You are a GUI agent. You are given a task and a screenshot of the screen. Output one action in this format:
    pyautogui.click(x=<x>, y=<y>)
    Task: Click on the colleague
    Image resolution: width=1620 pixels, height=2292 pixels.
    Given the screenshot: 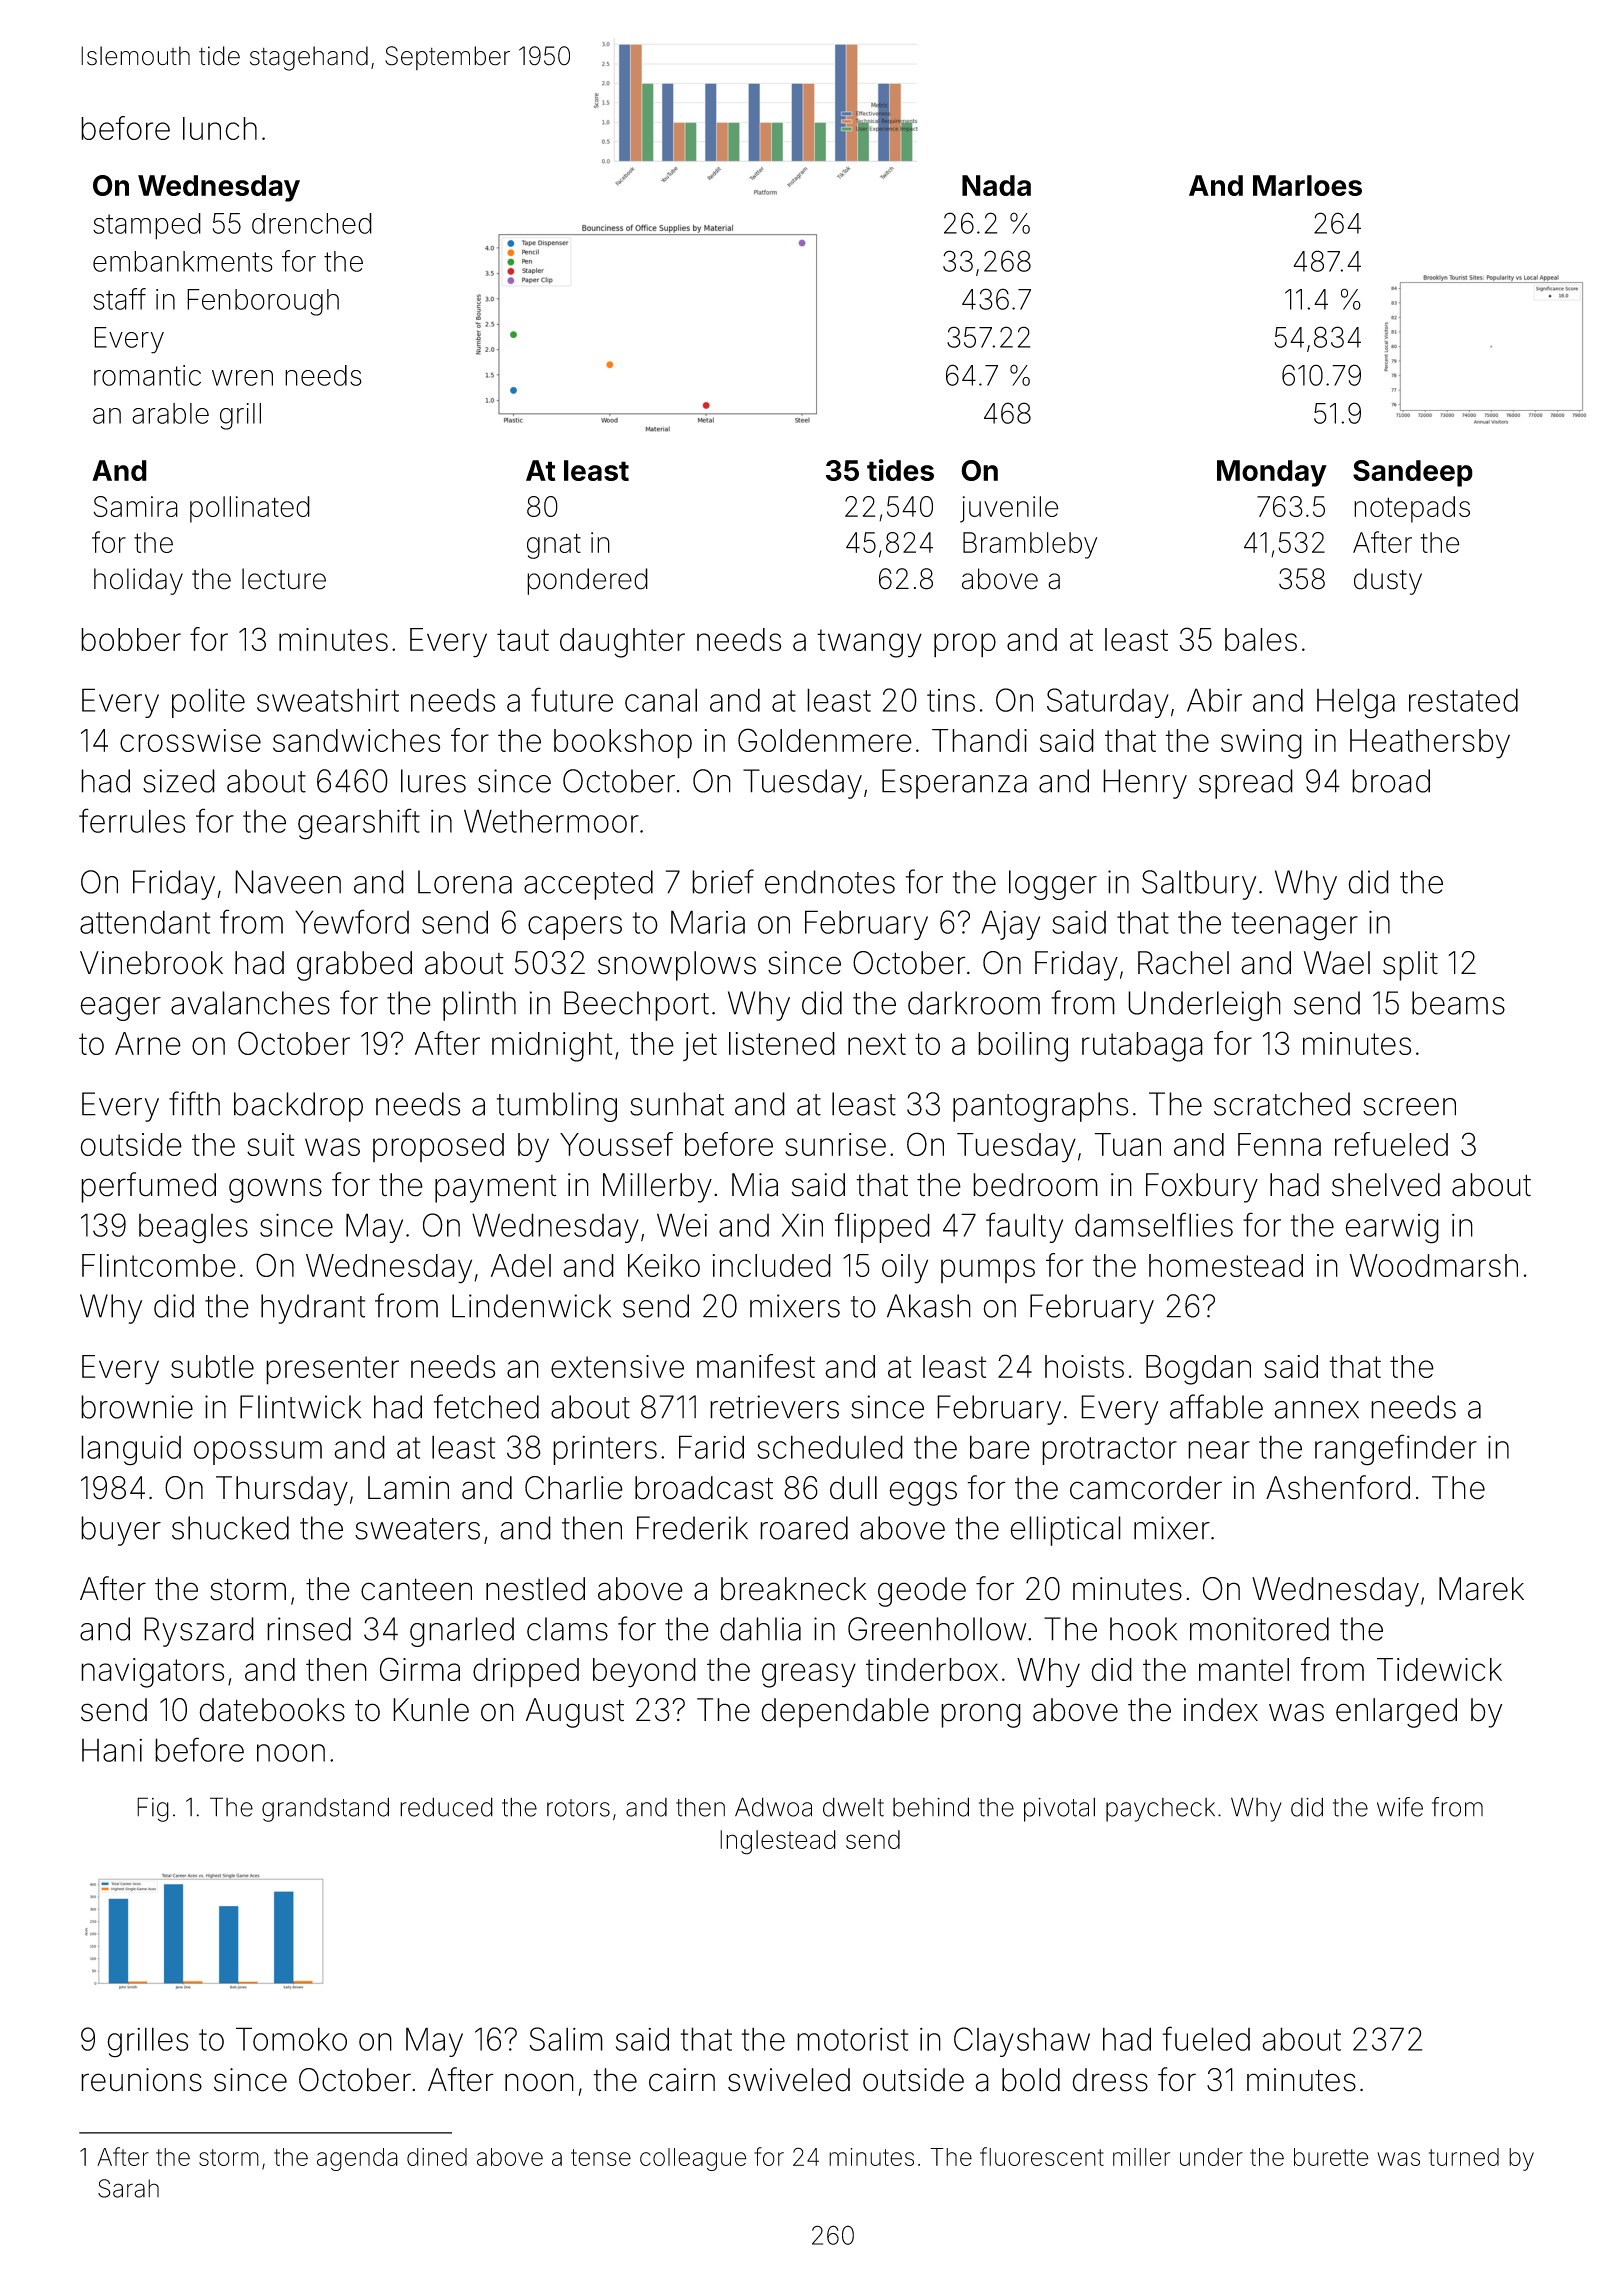 What is the action you would take?
    pyautogui.click(x=693, y=2159)
